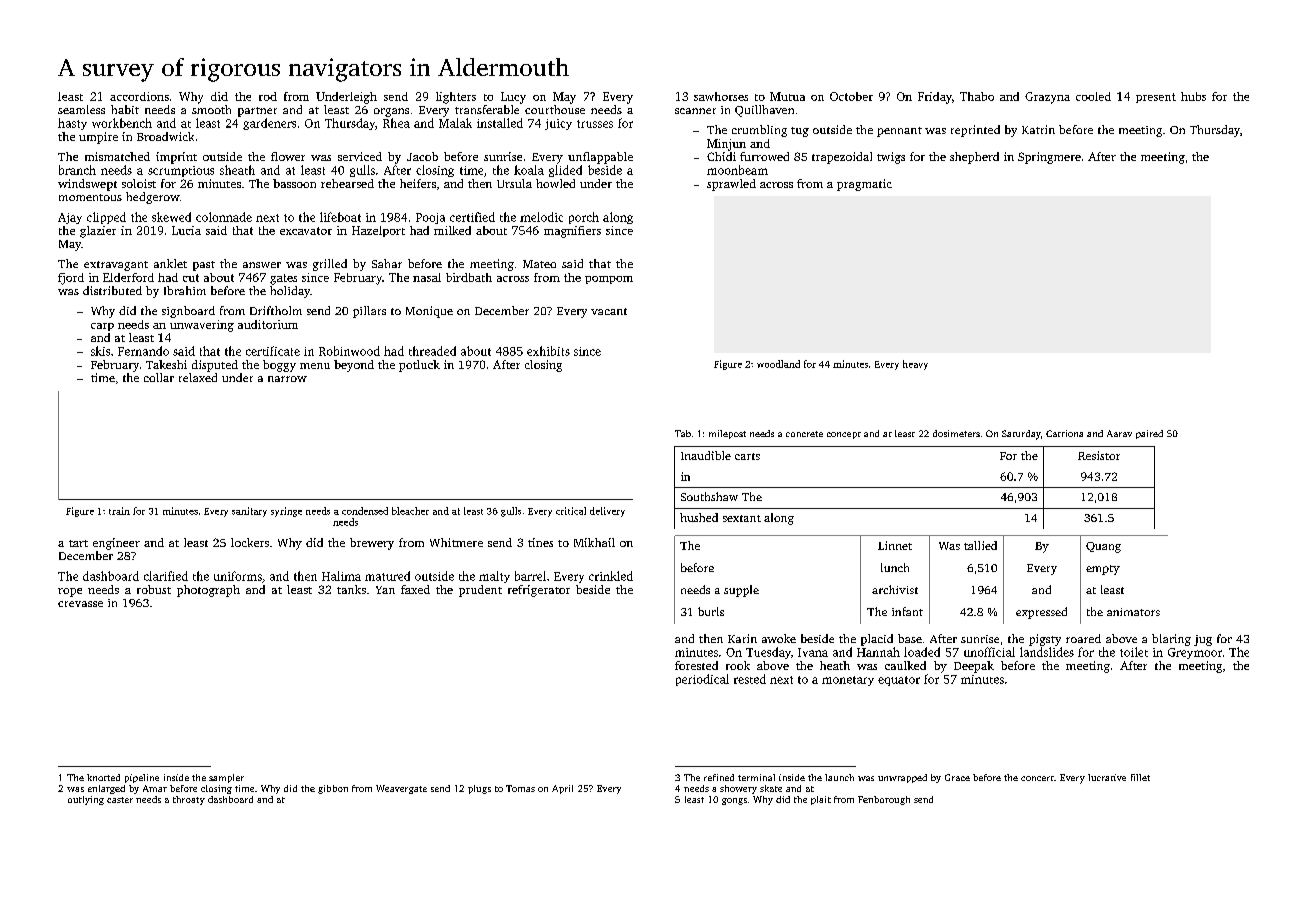  Describe the element at coordinates (864, 185) in the screenshot. I see `pragmatic` at that location.
